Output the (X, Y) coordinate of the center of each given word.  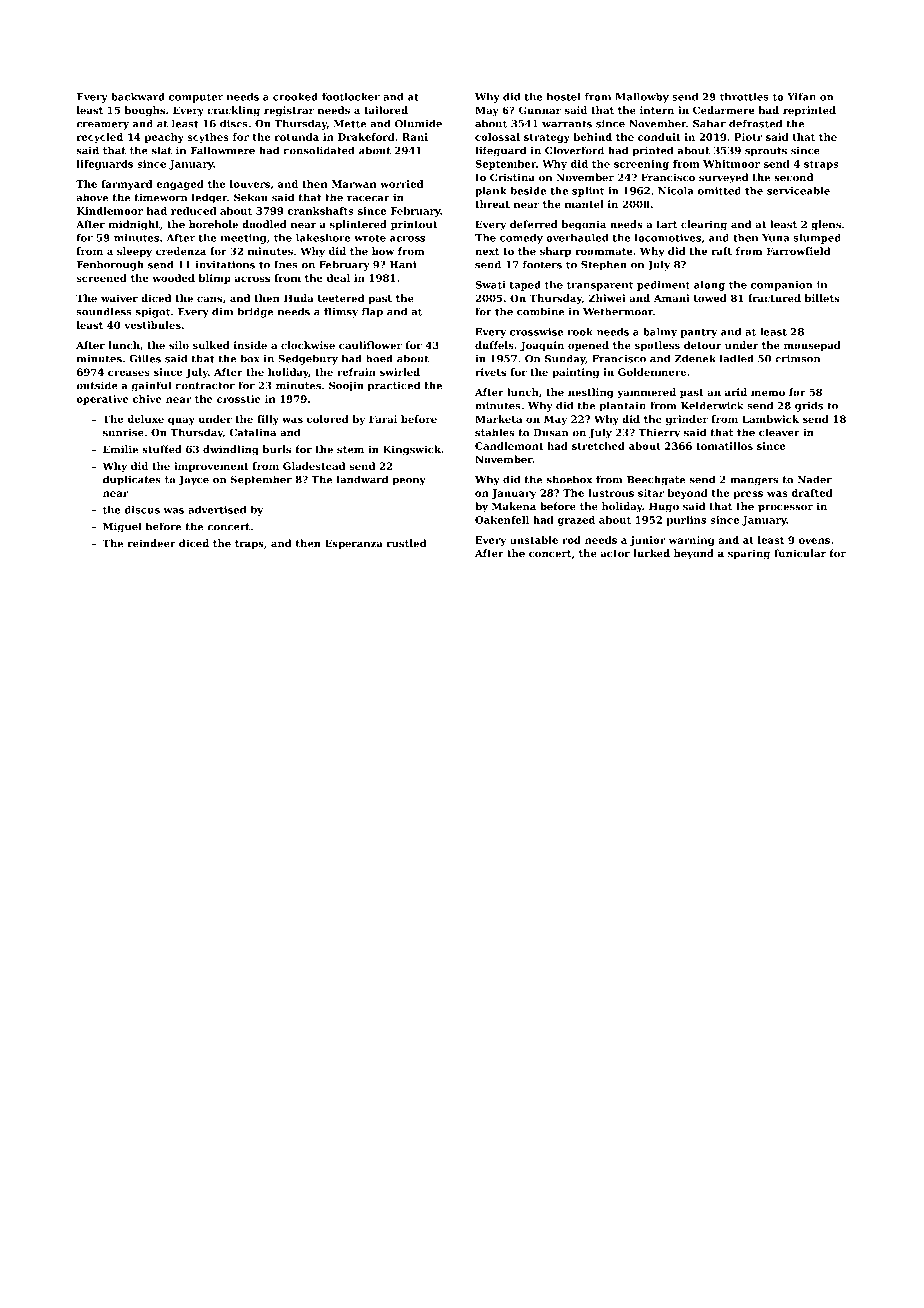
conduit (659, 137)
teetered (341, 298)
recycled (100, 138)
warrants (567, 124)
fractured (774, 298)
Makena (514, 506)
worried (401, 184)
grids (809, 406)
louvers (250, 184)
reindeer (152, 543)
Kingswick (412, 450)
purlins (686, 521)
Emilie (120, 449)
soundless (104, 311)
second (793, 177)
